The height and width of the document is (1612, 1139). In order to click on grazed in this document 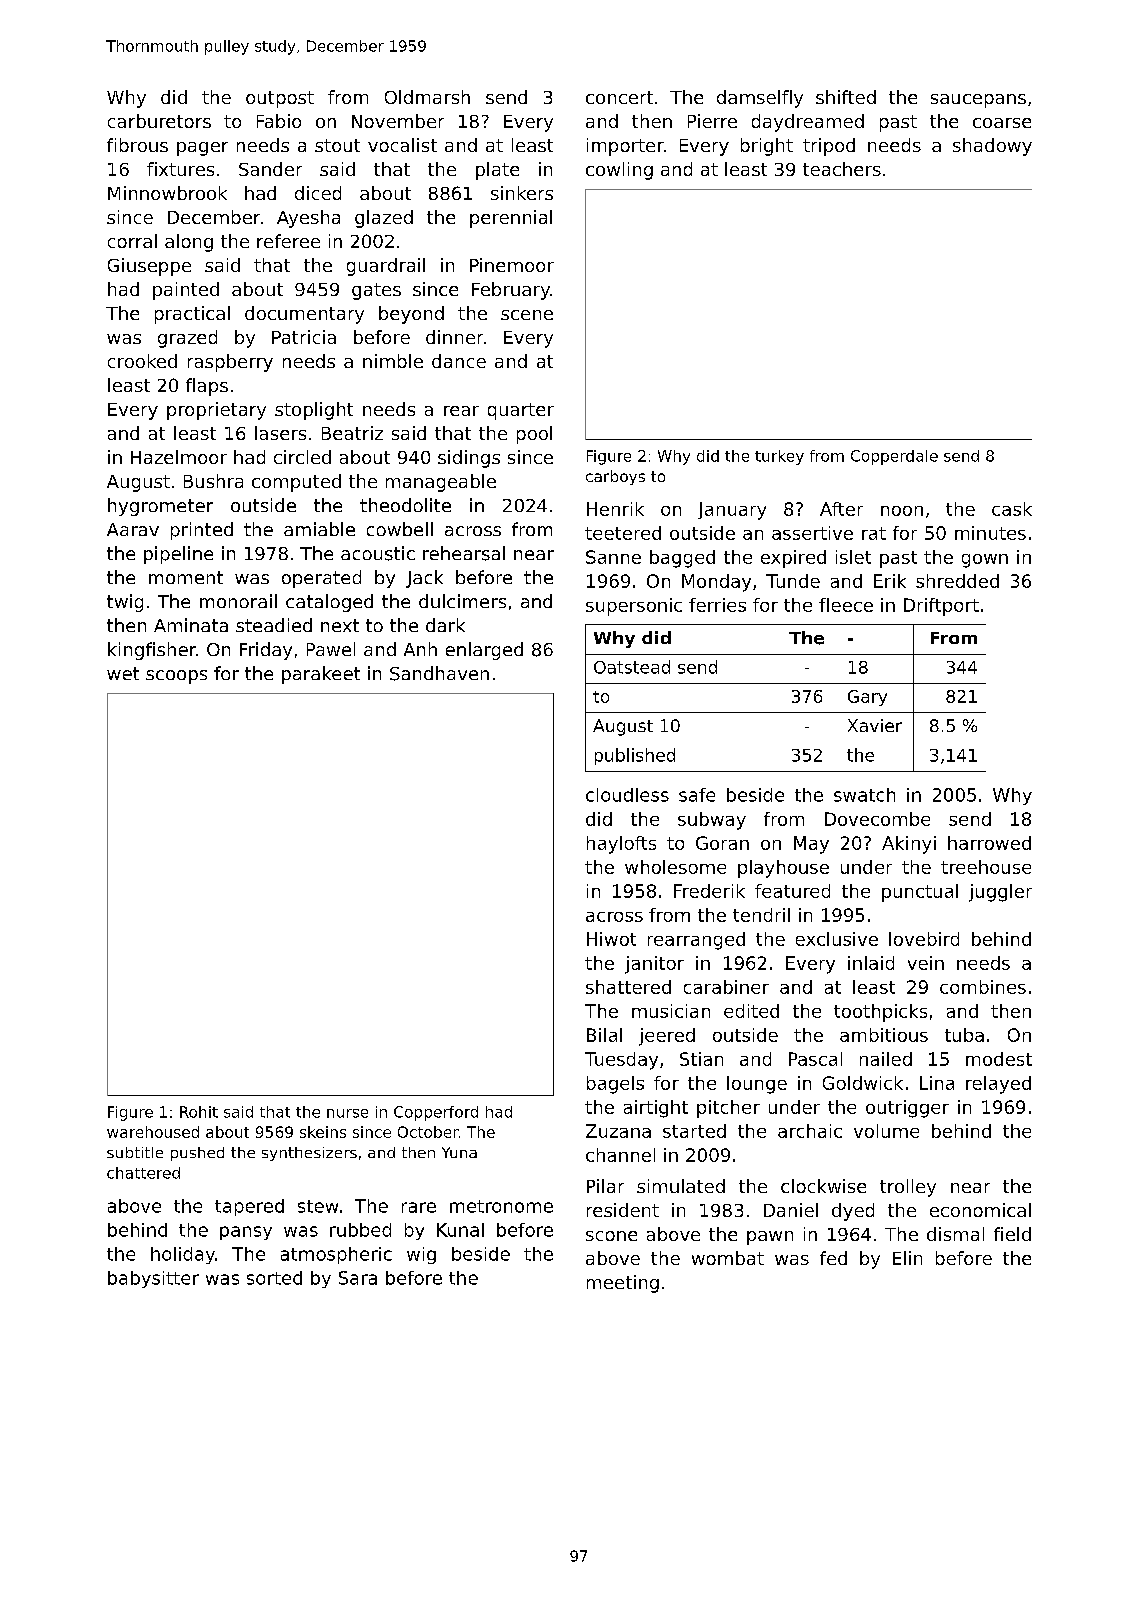, I will do `click(187, 339)`.
